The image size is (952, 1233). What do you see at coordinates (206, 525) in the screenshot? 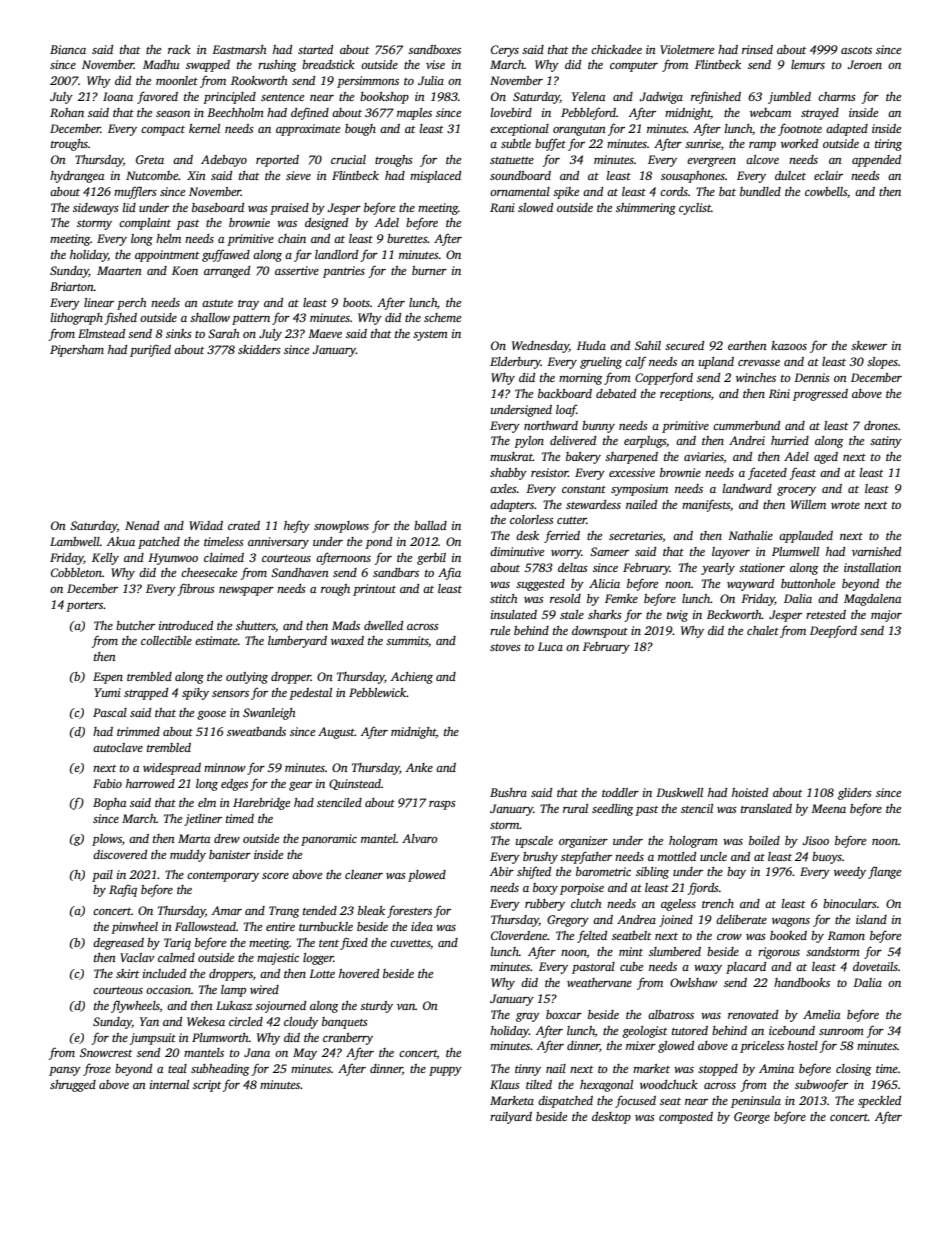
I see `Widad` at bounding box center [206, 525].
